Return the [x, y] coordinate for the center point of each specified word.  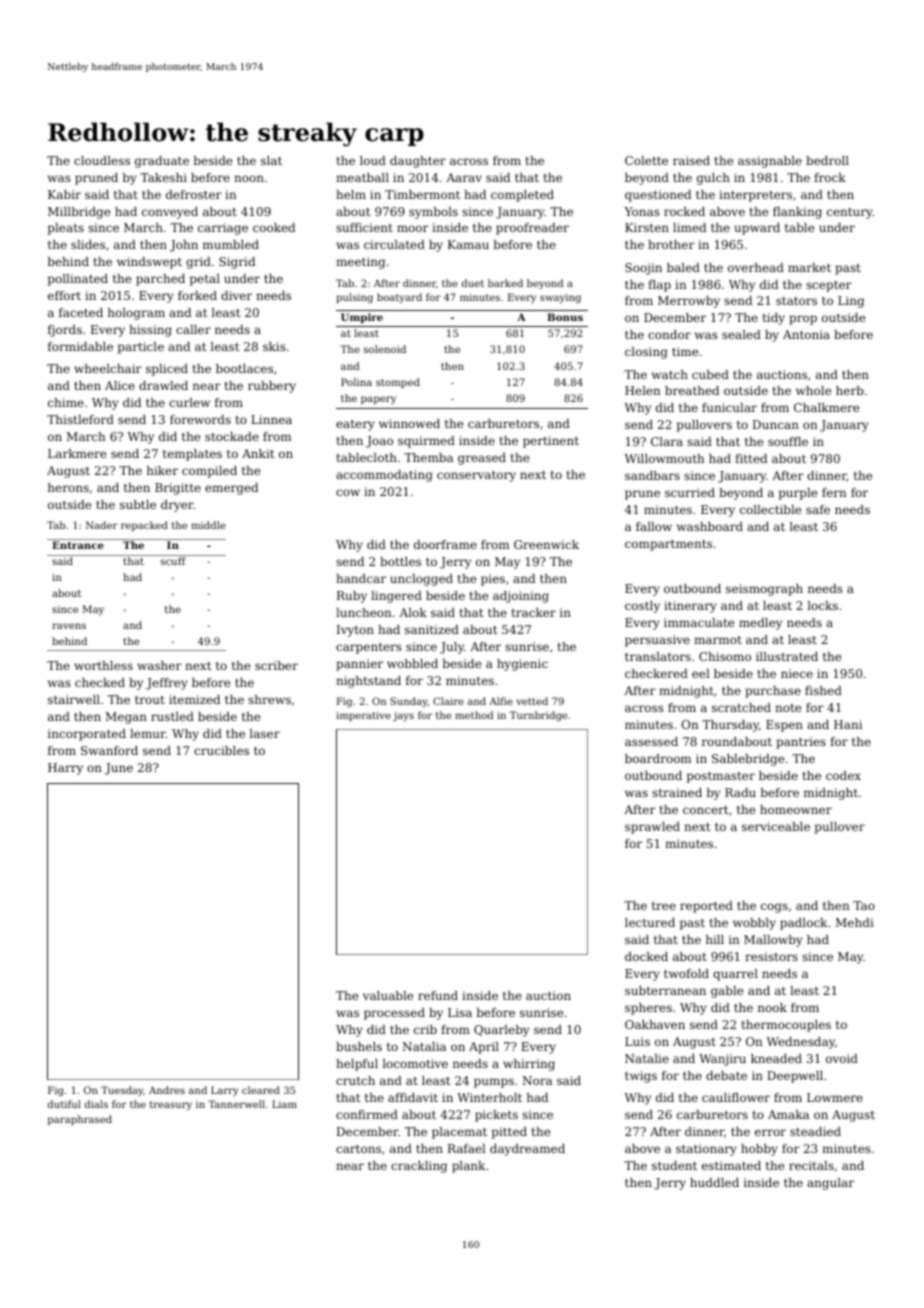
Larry [224, 1091]
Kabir [64, 194]
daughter [418, 162]
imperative [363, 716]
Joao [379, 442]
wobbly [754, 924]
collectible [770, 509]
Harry [65, 769]
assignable [770, 162]
